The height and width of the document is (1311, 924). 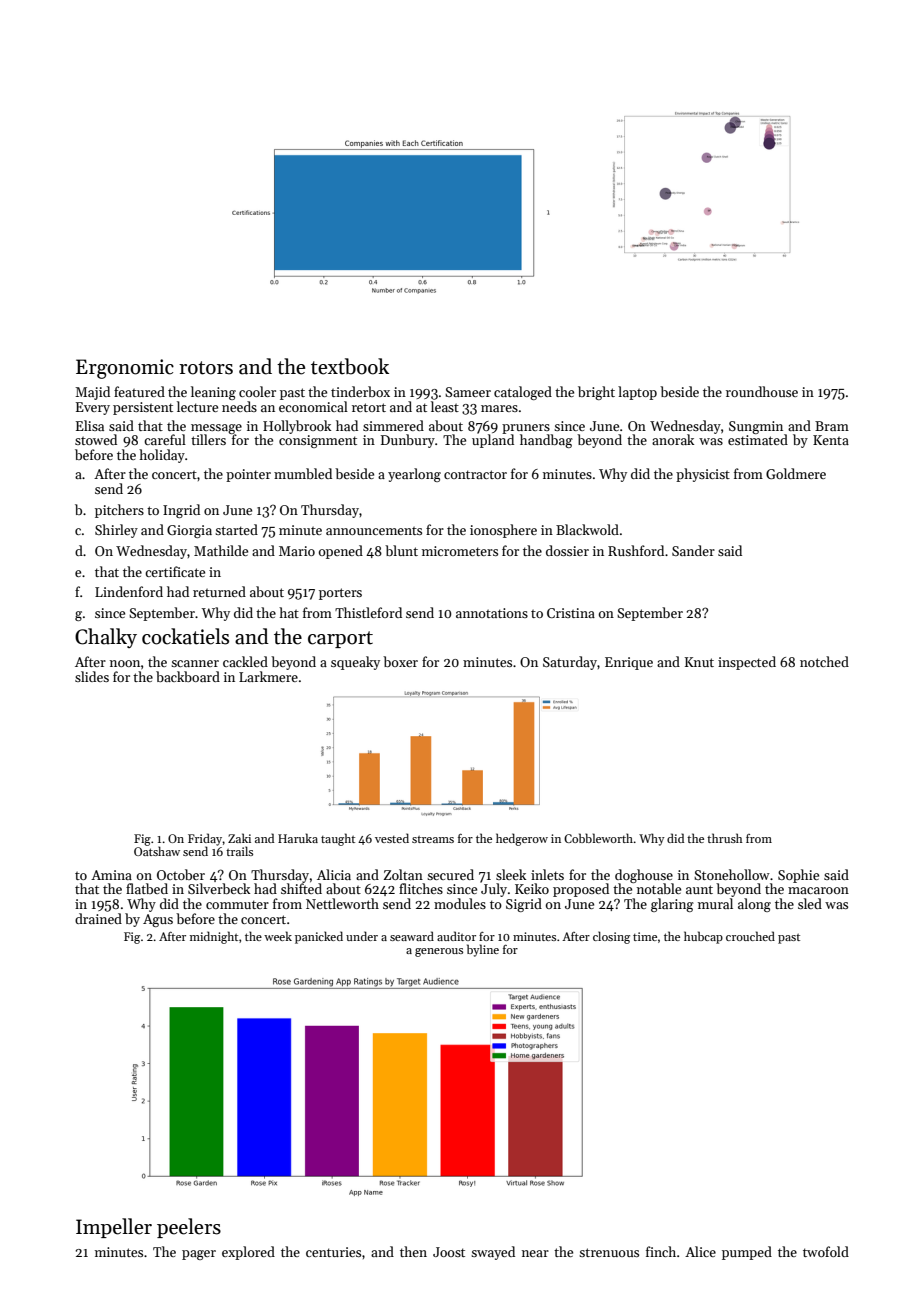 What do you see at coordinates (189, 1228) in the document?
I see `peelers` at bounding box center [189, 1228].
